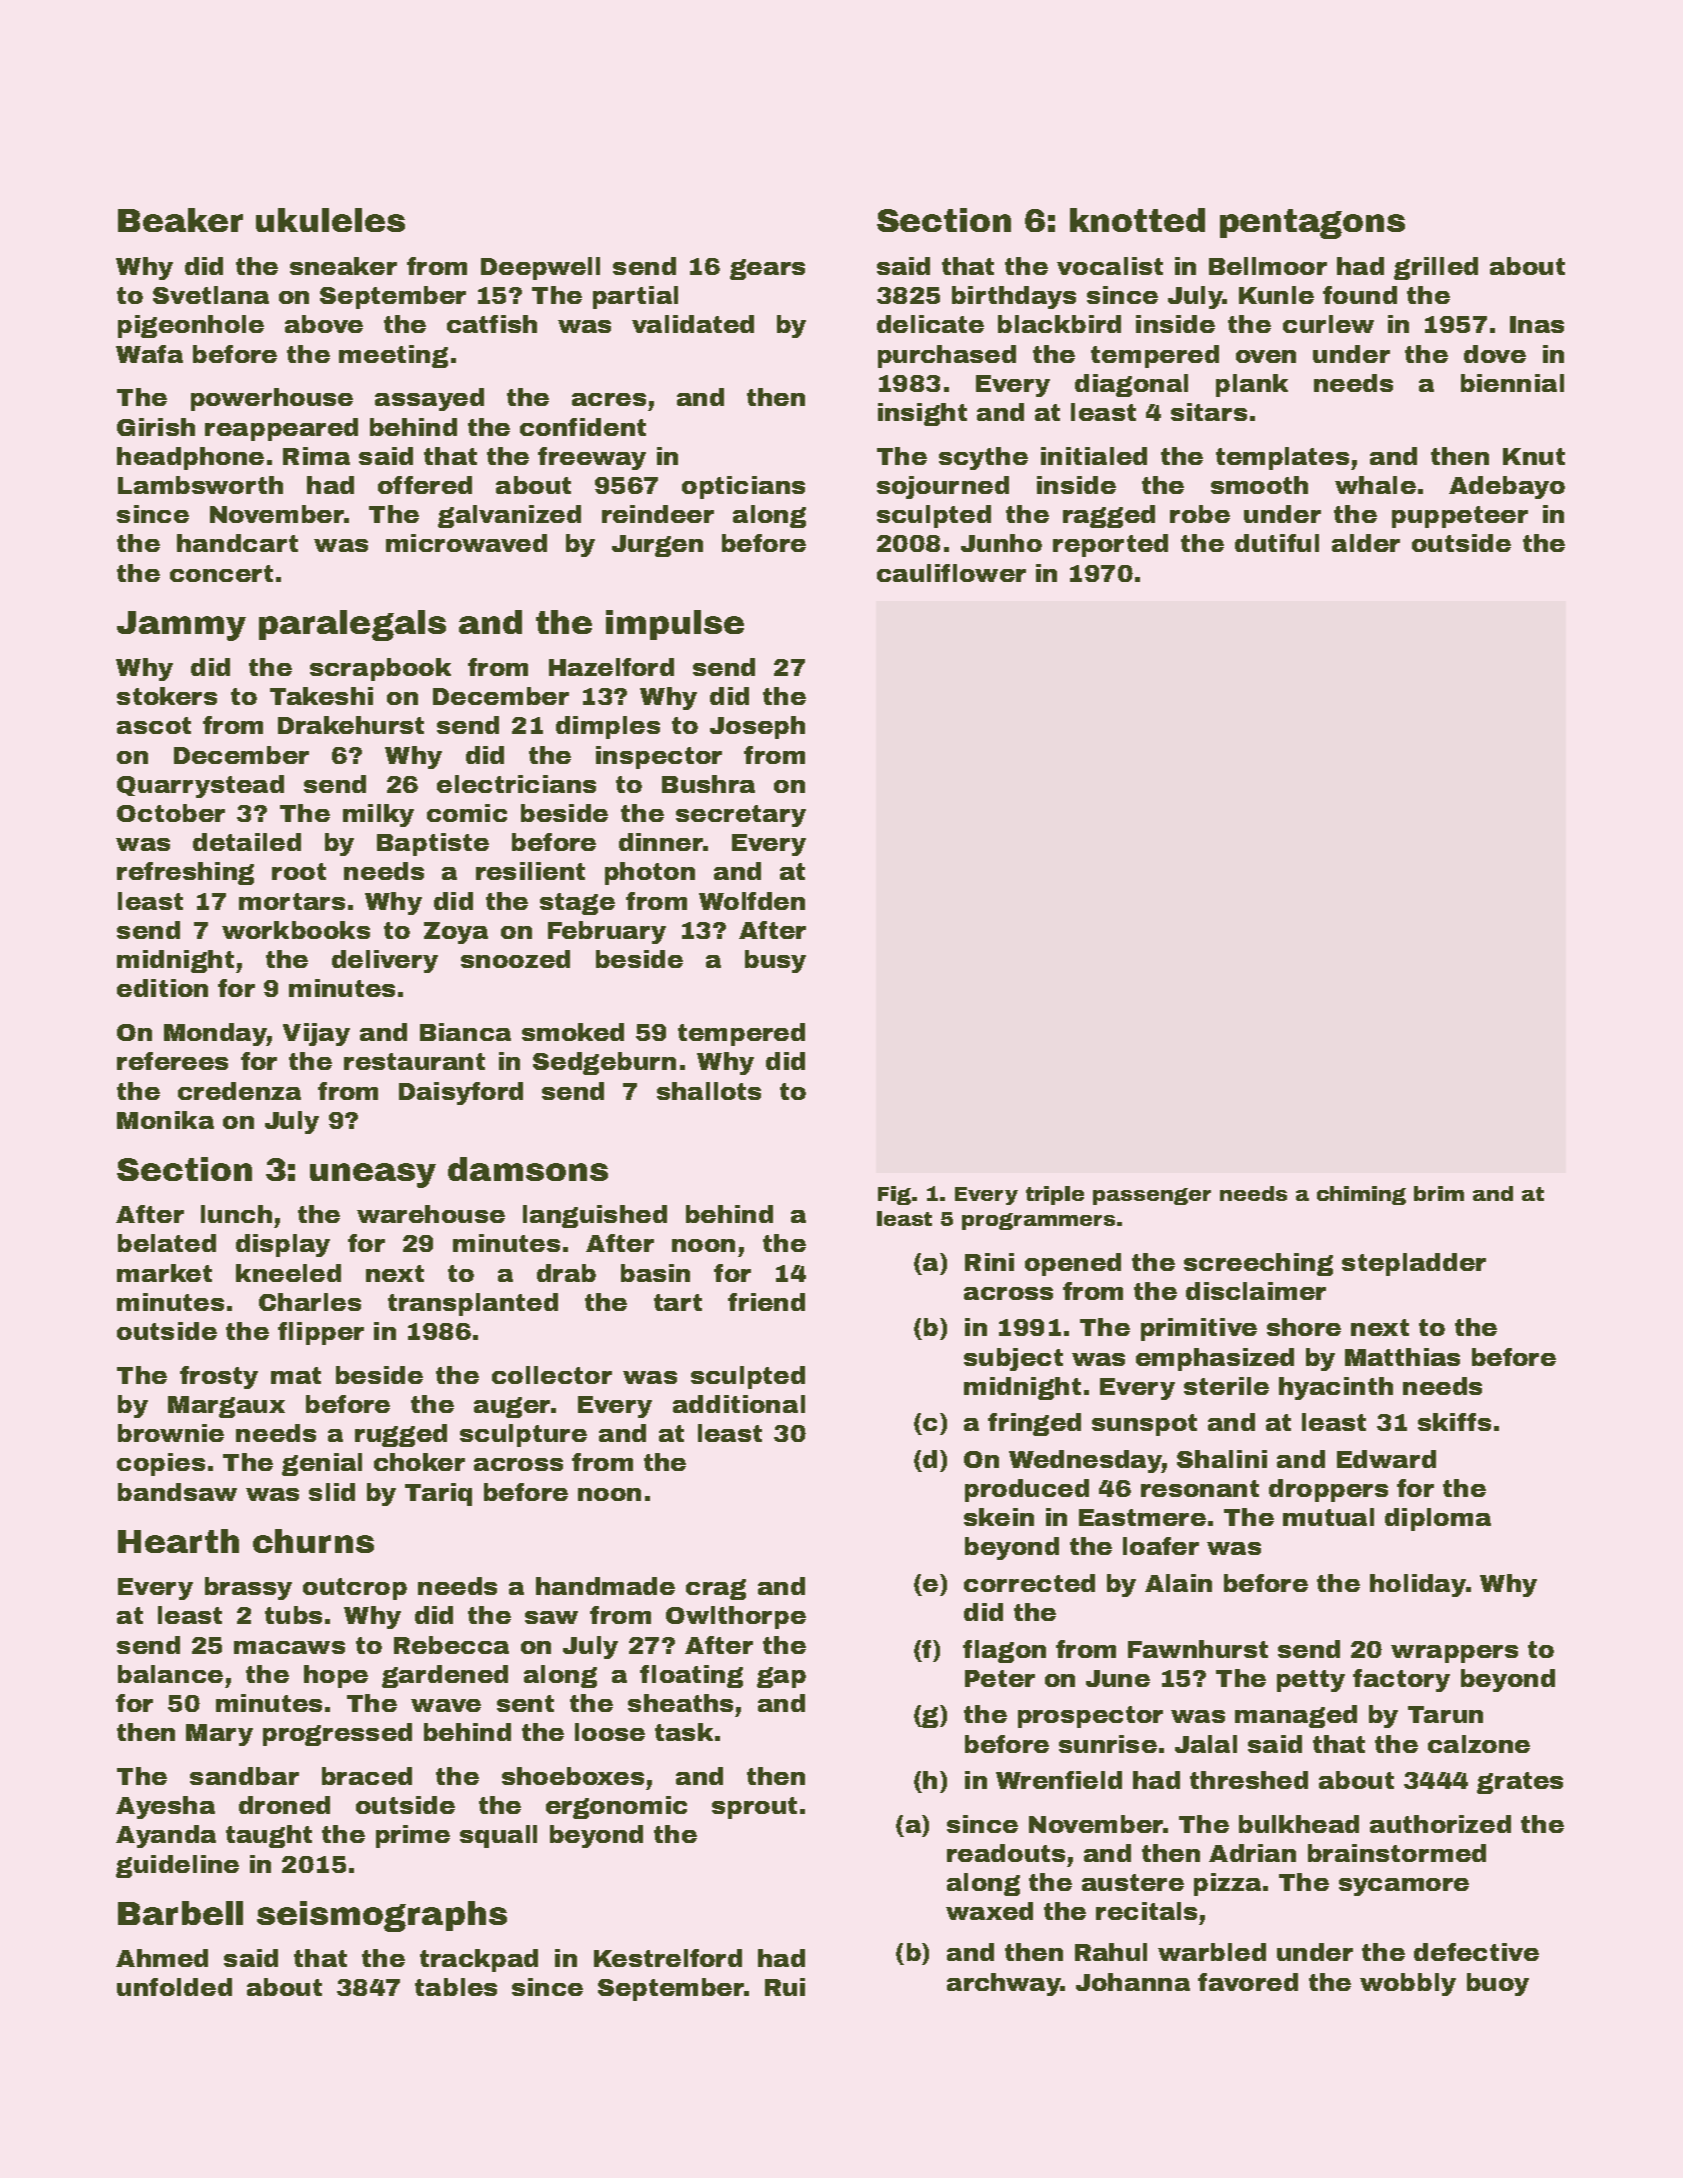 This image has width=1683, height=2178. Describe the element at coordinates (1258, 1264) in the image. I see `screeching` at that location.
